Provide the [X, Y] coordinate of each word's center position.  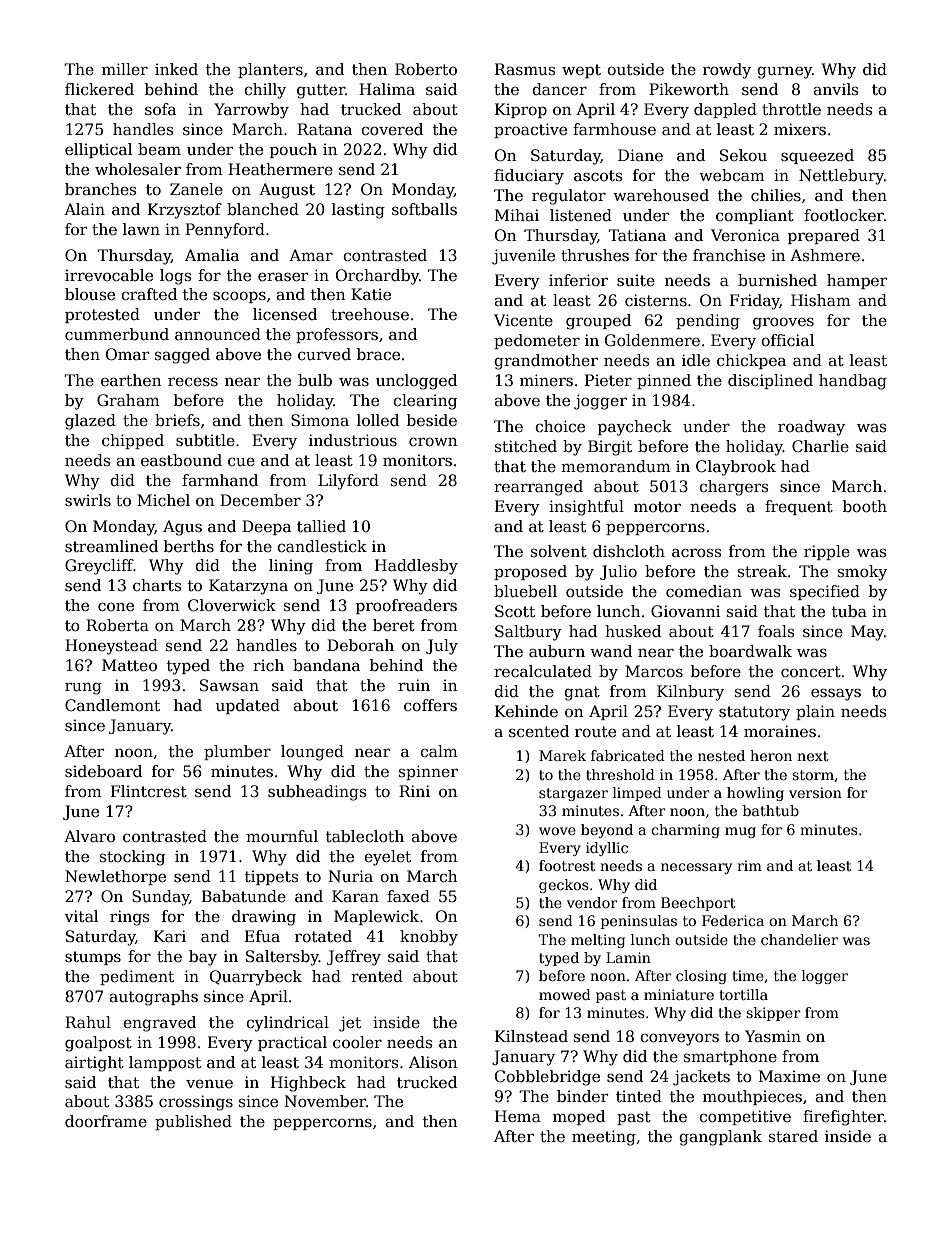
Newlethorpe [115, 877]
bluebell [525, 591]
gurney [784, 72]
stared [793, 1136]
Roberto [426, 69]
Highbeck [308, 1084]
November [325, 1101]
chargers [734, 488]
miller [125, 69]
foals [776, 631]
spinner [428, 772]
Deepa [266, 527]
